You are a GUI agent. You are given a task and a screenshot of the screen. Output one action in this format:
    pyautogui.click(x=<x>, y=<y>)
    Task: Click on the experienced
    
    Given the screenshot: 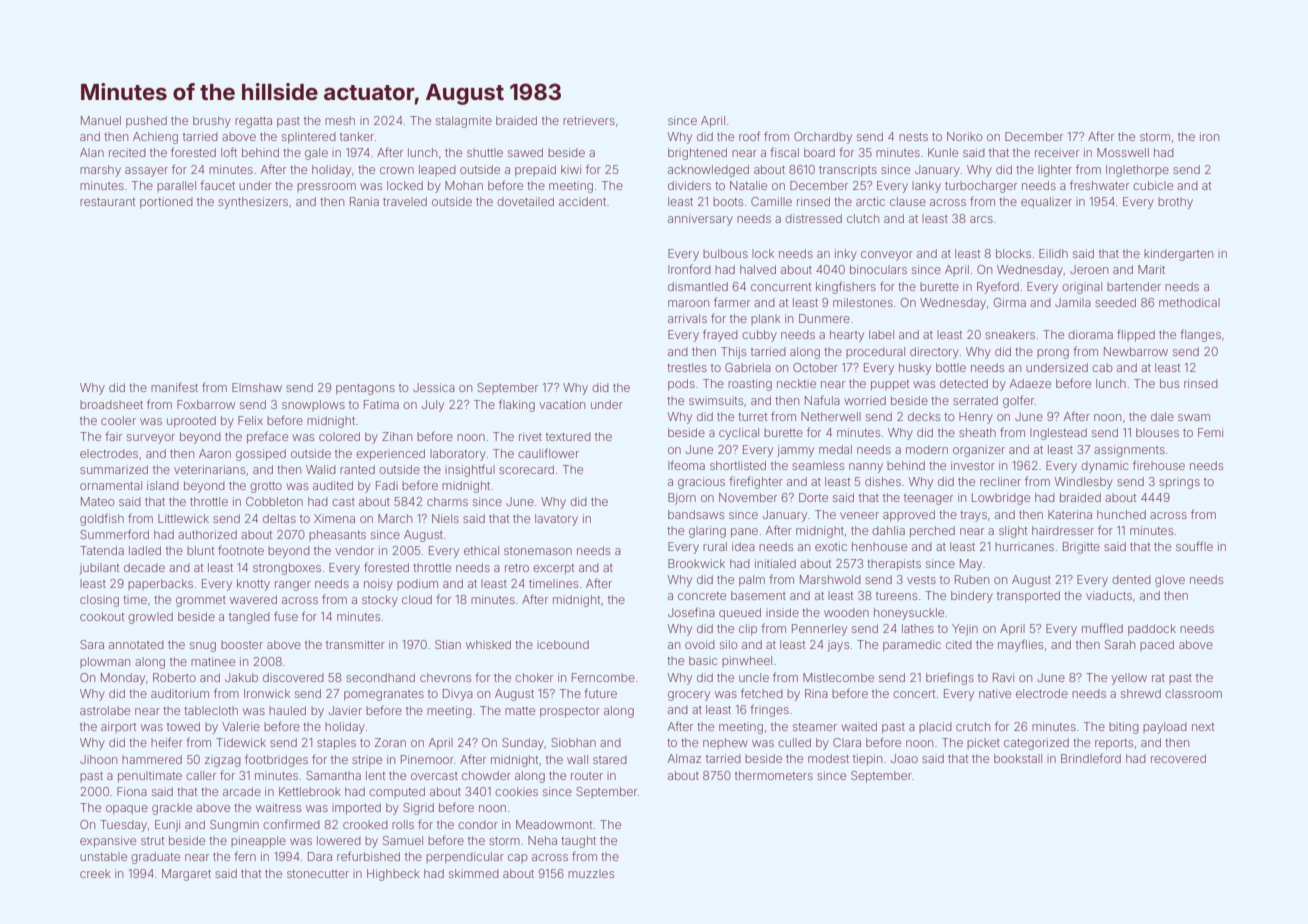 What is the action you would take?
    pyautogui.click(x=390, y=455)
